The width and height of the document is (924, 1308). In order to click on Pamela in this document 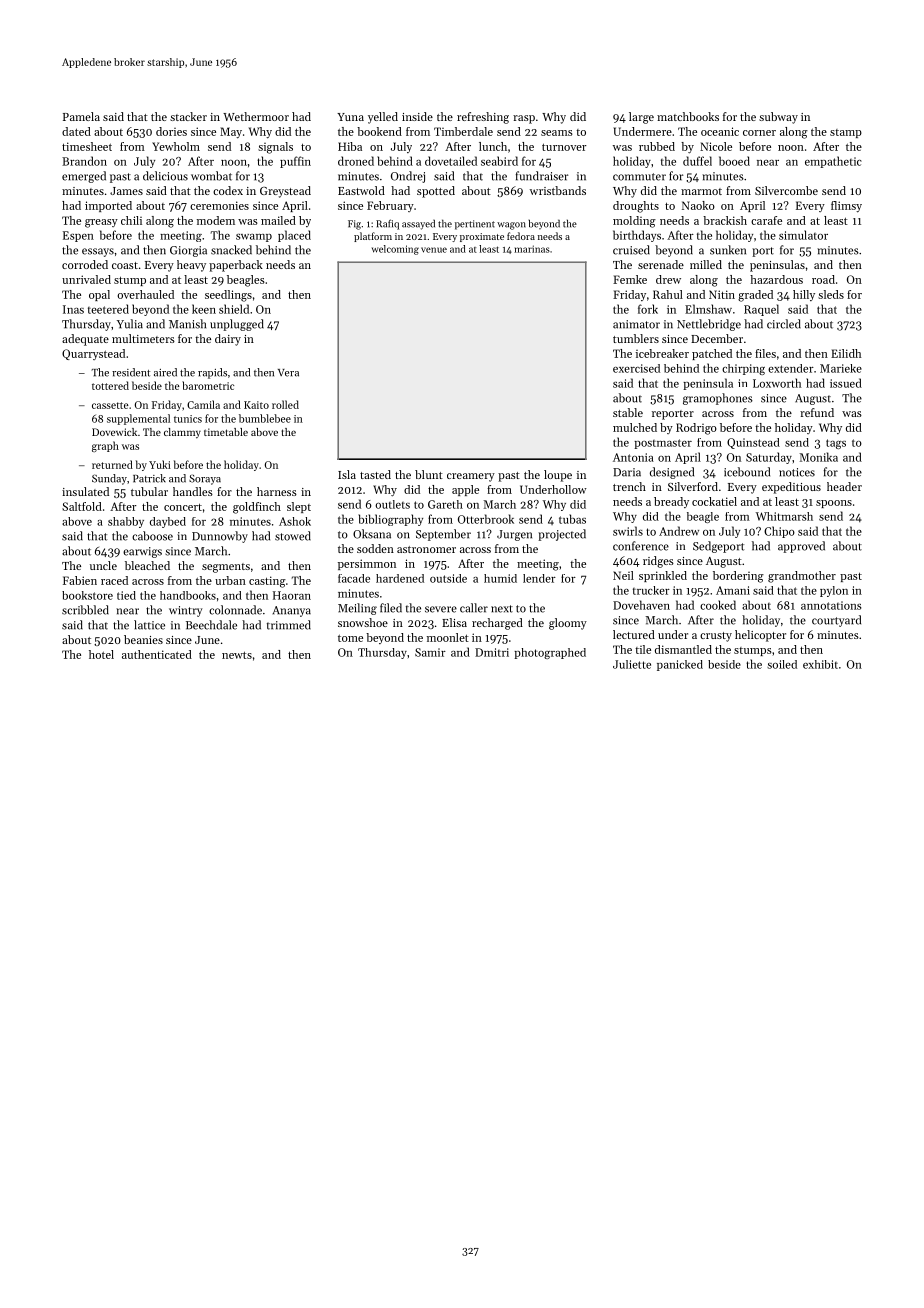, I will do `click(81, 116)`.
